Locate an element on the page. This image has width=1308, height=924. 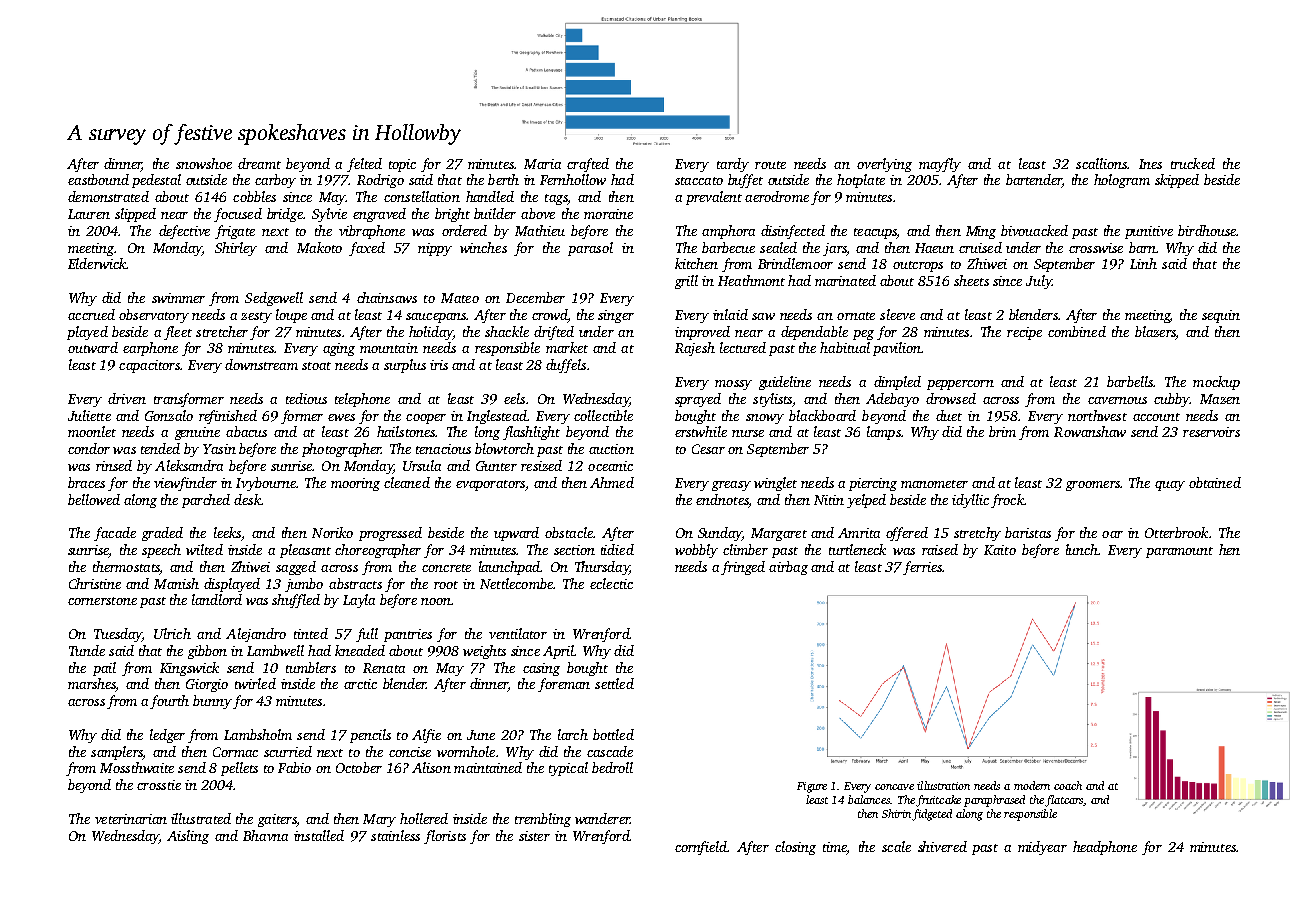
bedroll is located at coordinates (612, 767).
